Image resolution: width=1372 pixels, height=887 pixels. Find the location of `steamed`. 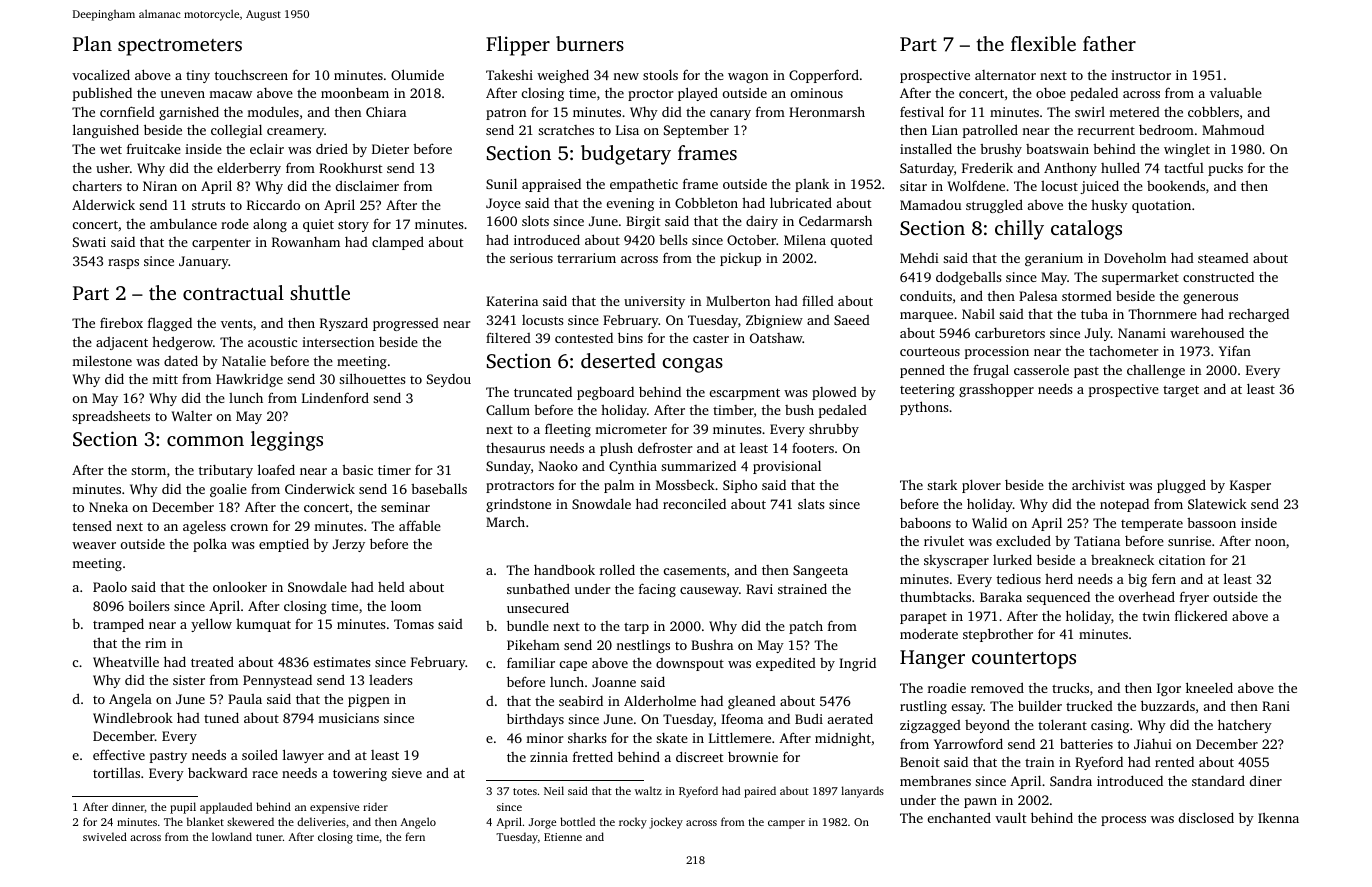

steamed is located at coordinates (1223, 258).
